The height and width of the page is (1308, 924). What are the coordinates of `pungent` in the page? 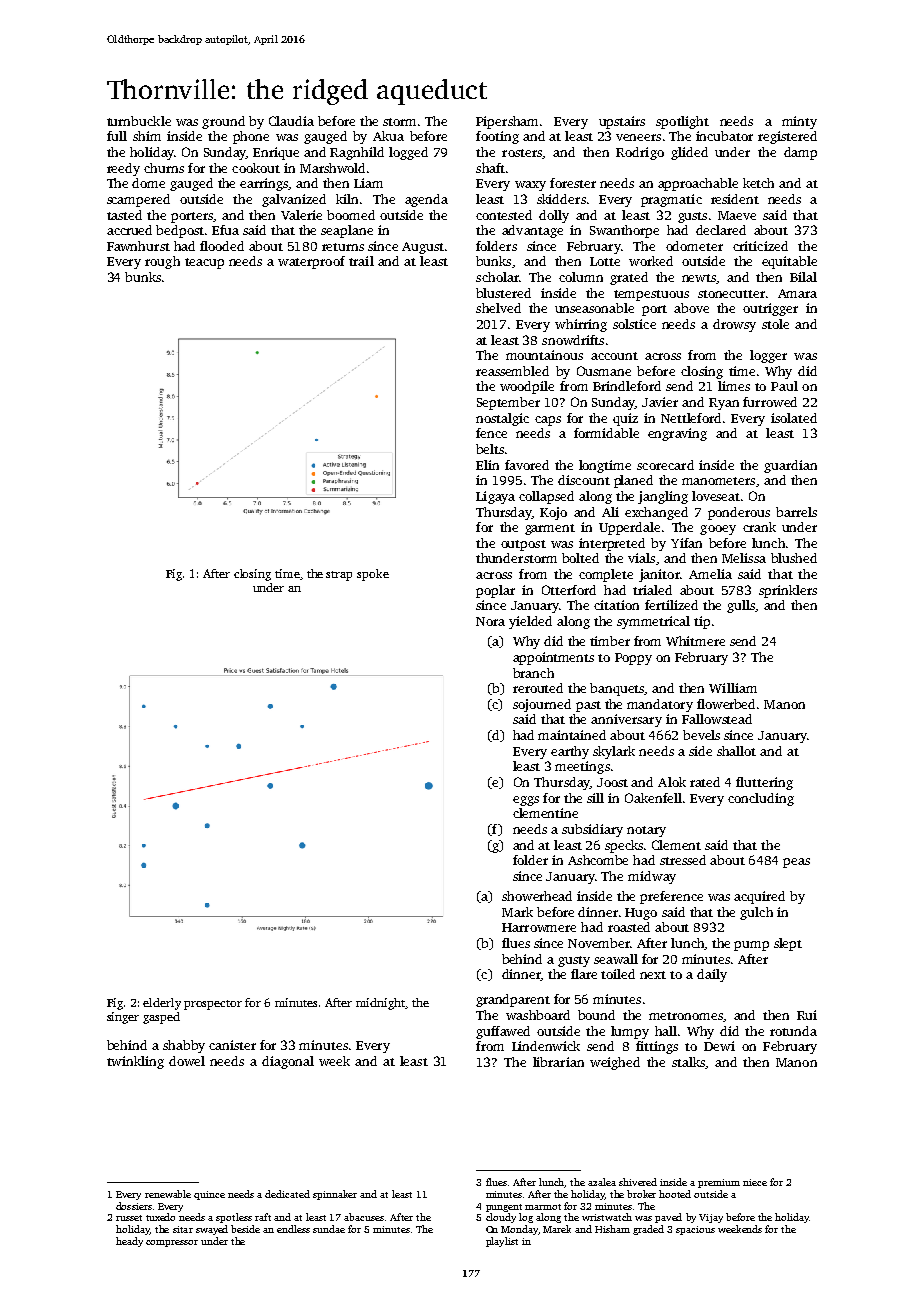 It's located at (504, 1208).
